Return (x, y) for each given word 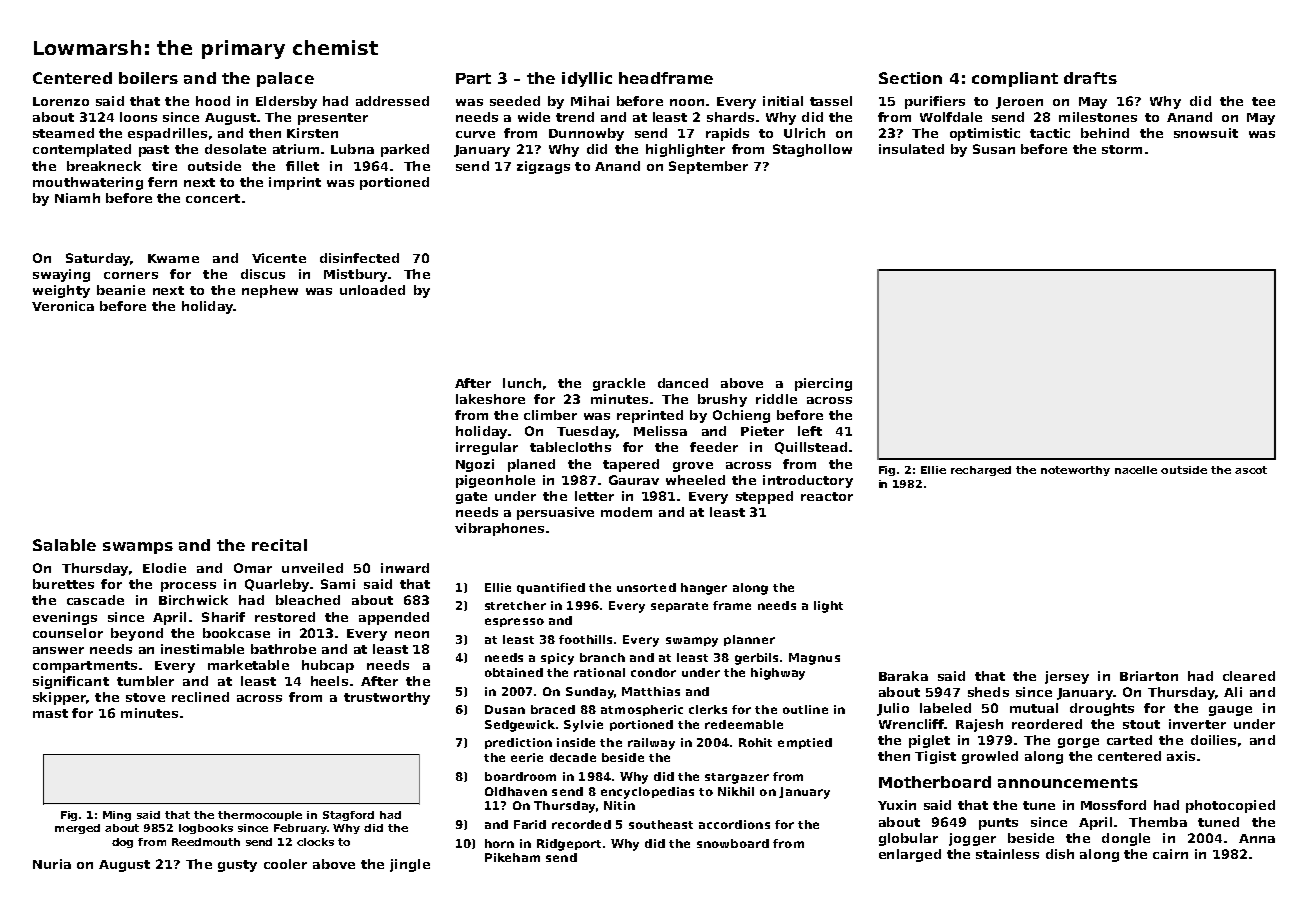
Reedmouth (206, 842)
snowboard (733, 843)
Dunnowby (586, 134)
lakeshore (490, 399)
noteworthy (1075, 471)
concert (213, 198)
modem (626, 512)
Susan (994, 149)
